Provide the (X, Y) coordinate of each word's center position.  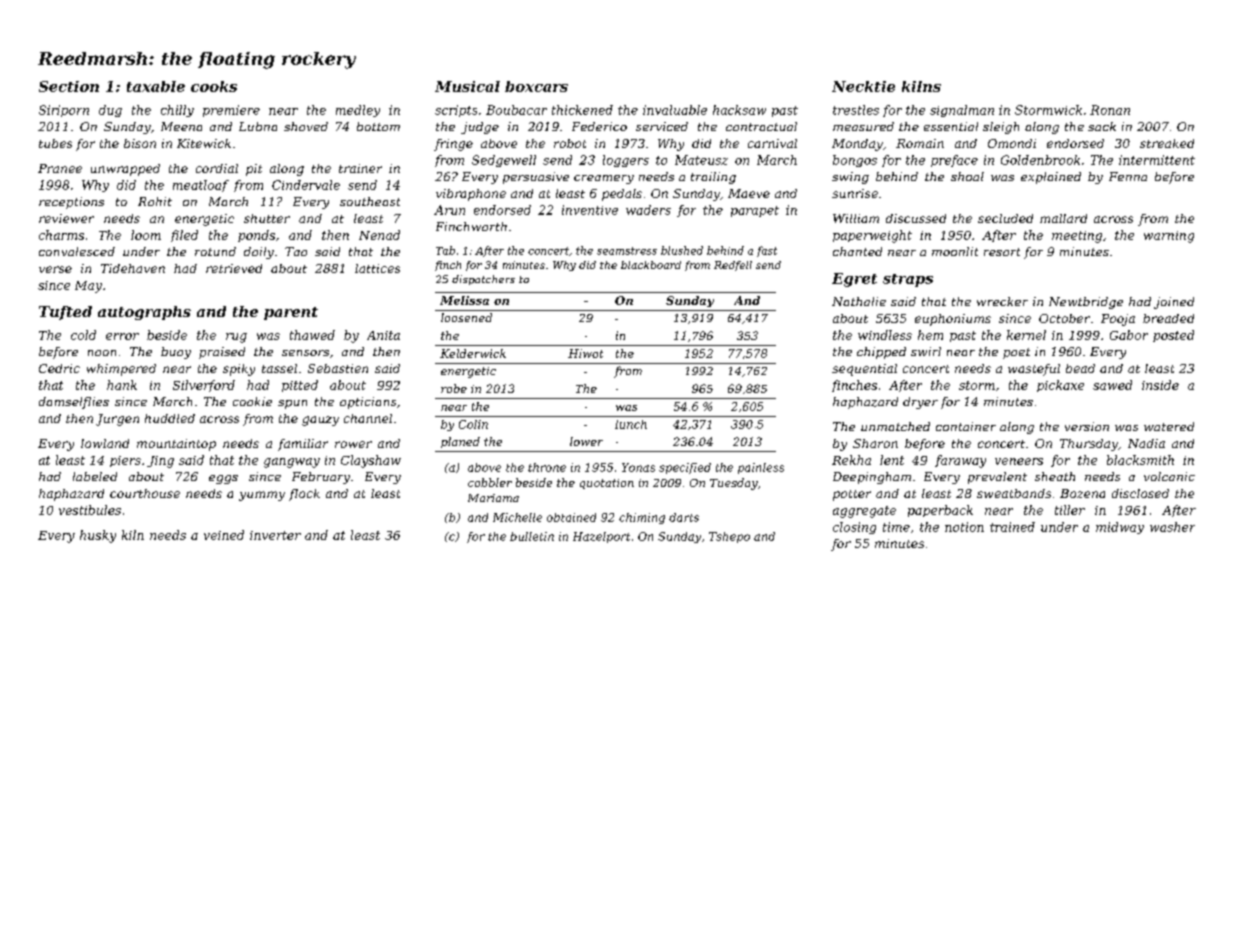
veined (224, 535)
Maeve (749, 193)
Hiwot (585, 353)
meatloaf (201, 186)
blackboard (651, 265)
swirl (926, 351)
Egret (854, 280)
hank (122, 385)
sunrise (855, 193)
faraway (960, 461)
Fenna (1128, 176)
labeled (95, 476)
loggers (626, 161)
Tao (296, 251)
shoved (306, 126)
